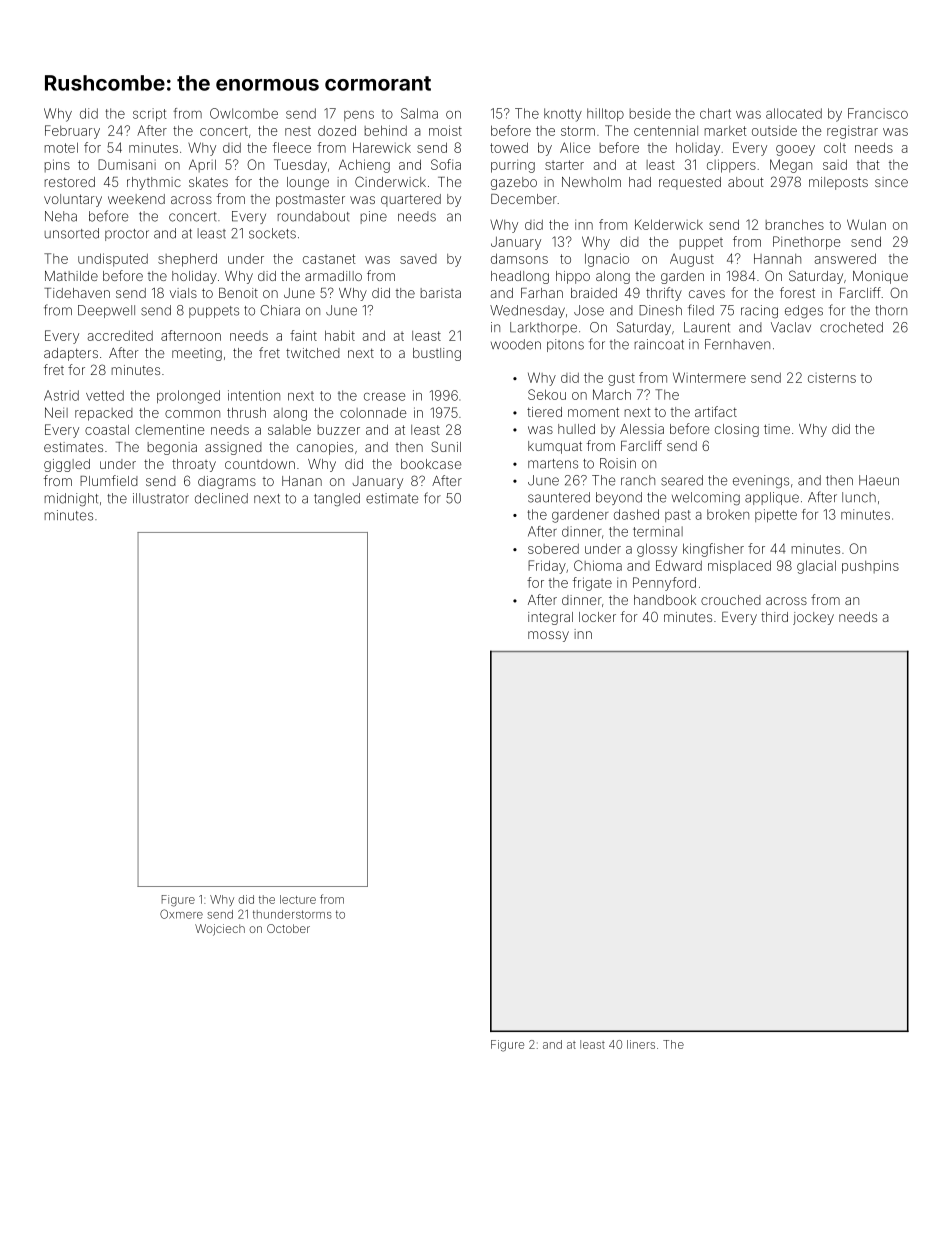  I want to click on giggled, so click(67, 465).
